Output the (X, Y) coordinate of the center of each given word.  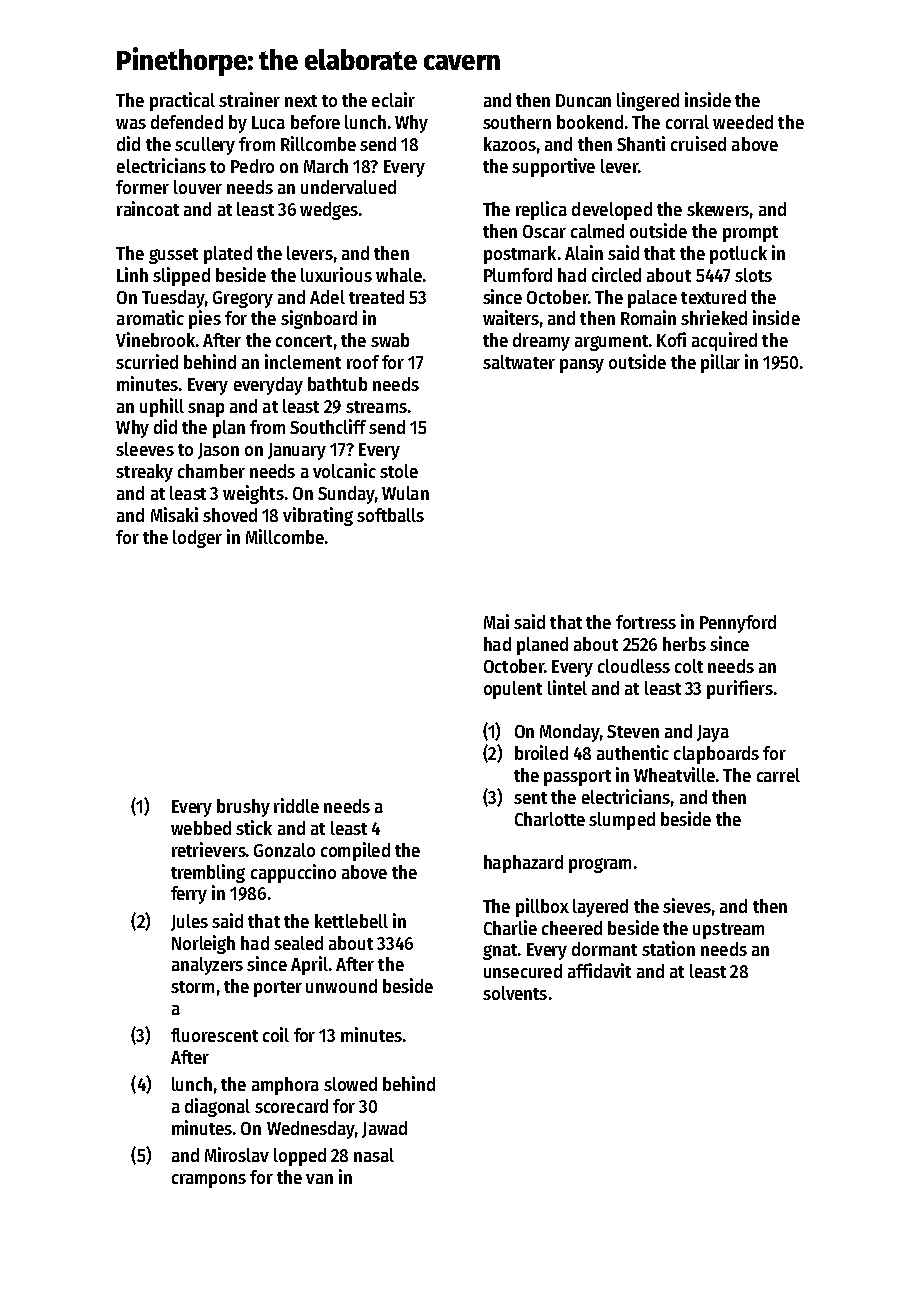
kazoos (510, 144)
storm (192, 987)
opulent (513, 690)
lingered (648, 101)
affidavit (599, 970)
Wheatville (674, 774)
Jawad (384, 1129)
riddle (296, 805)
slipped (181, 276)
